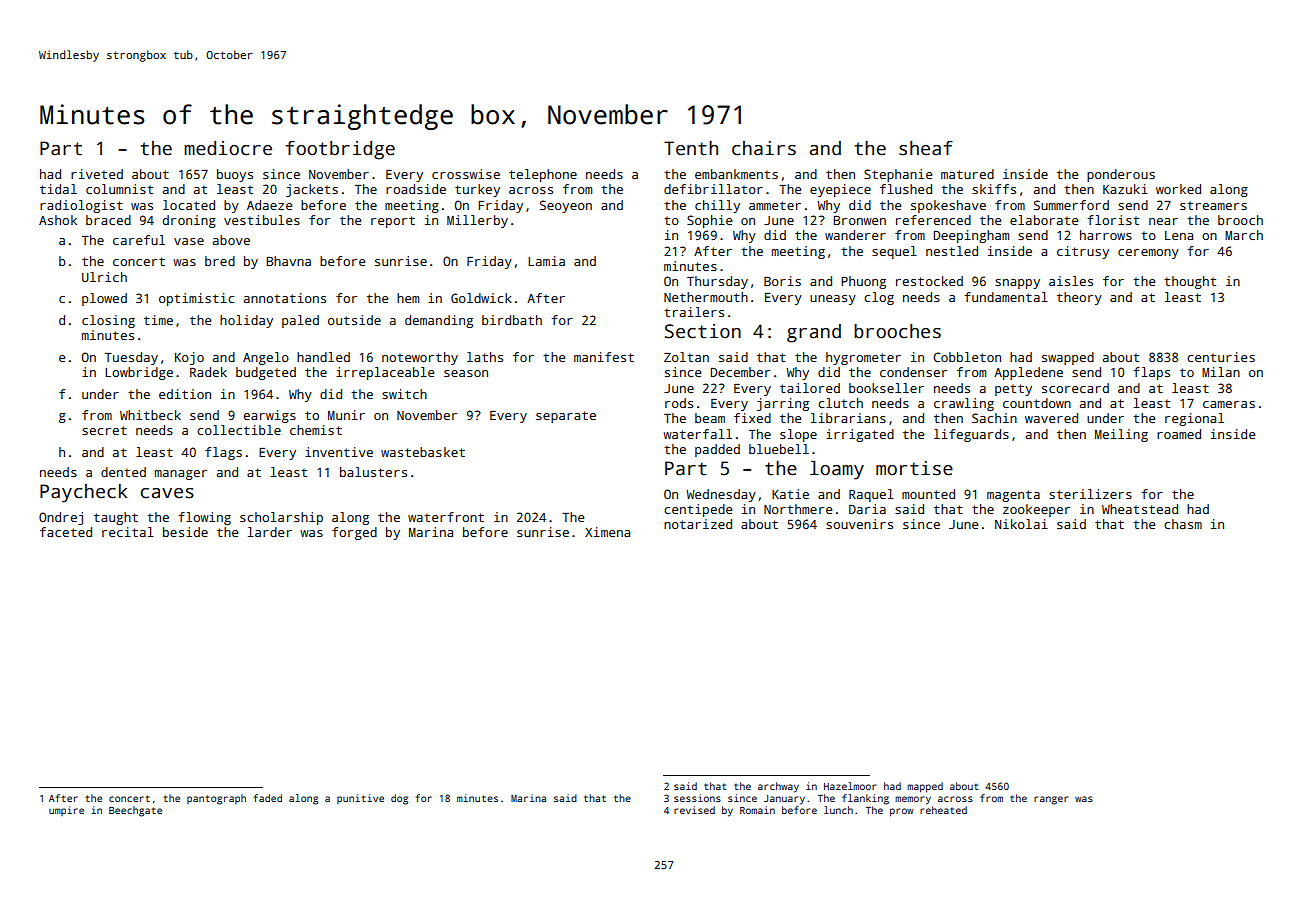 This image has width=1308, height=924. Describe the element at coordinates (607, 532) in the image. I see `Ximena` at that location.
